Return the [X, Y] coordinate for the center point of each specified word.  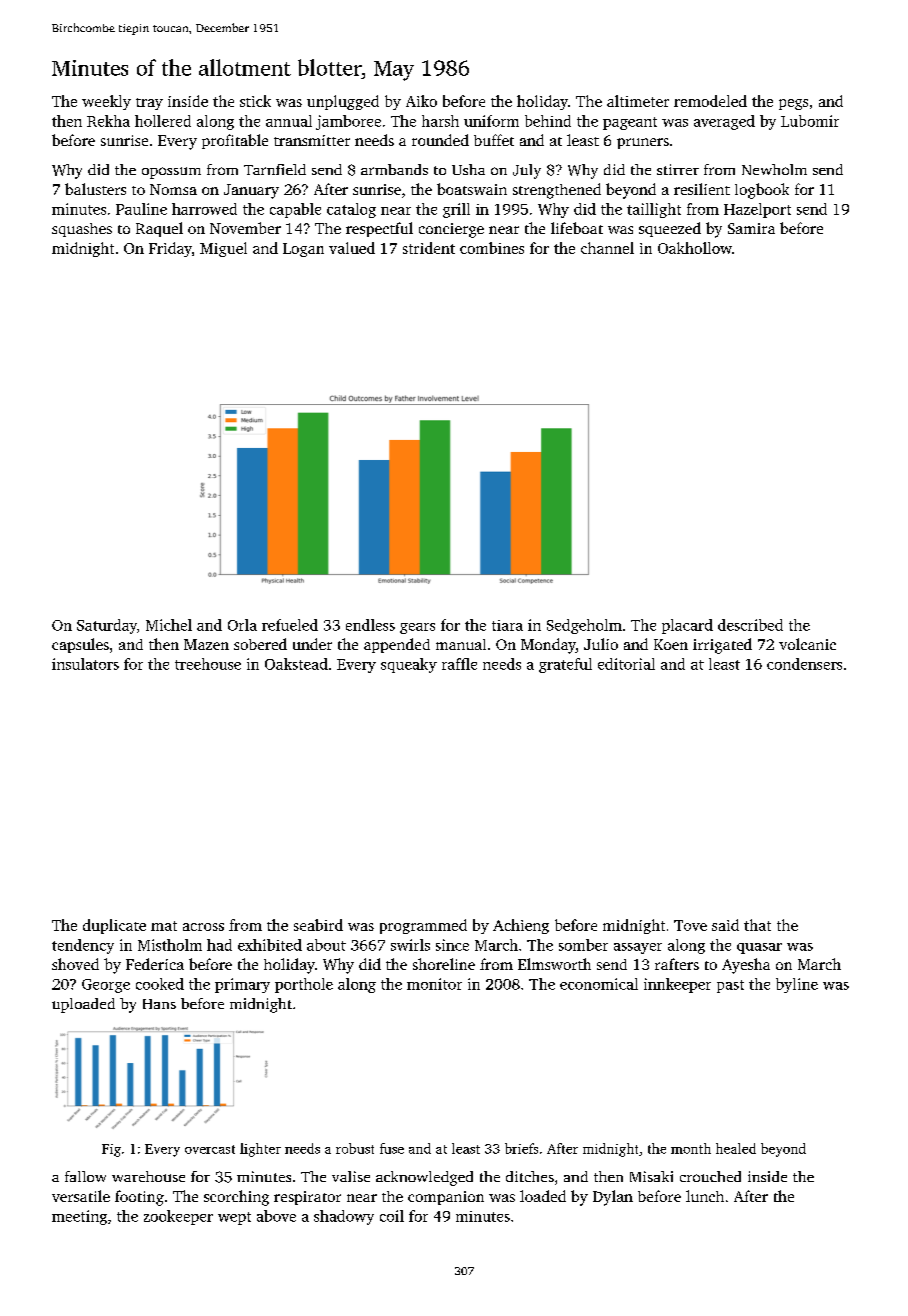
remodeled [710, 101]
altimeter [638, 101]
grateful [565, 665]
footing [139, 1198]
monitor [434, 984]
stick [255, 101]
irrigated [722, 646]
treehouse [208, 664]
